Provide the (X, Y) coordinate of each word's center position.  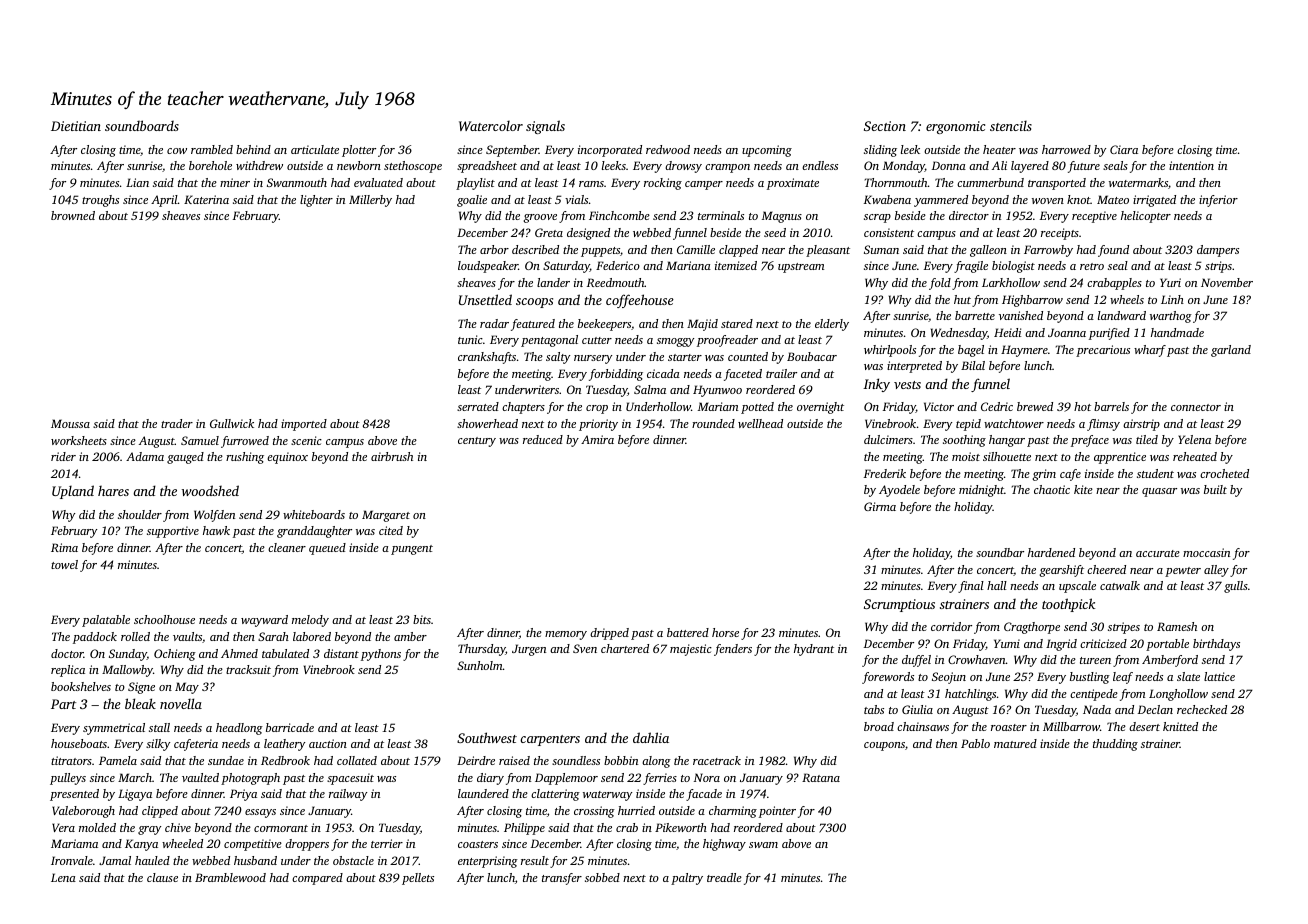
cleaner (287, 547)
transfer (562, 879)
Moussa (70, 423)
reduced (543, 439)
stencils (1011, 125)
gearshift (1061, 571)
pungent (412, 550)
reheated (1195, 456)
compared (317, 879)
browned (73, 215)
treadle (724, 877)
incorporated (610, 151)
